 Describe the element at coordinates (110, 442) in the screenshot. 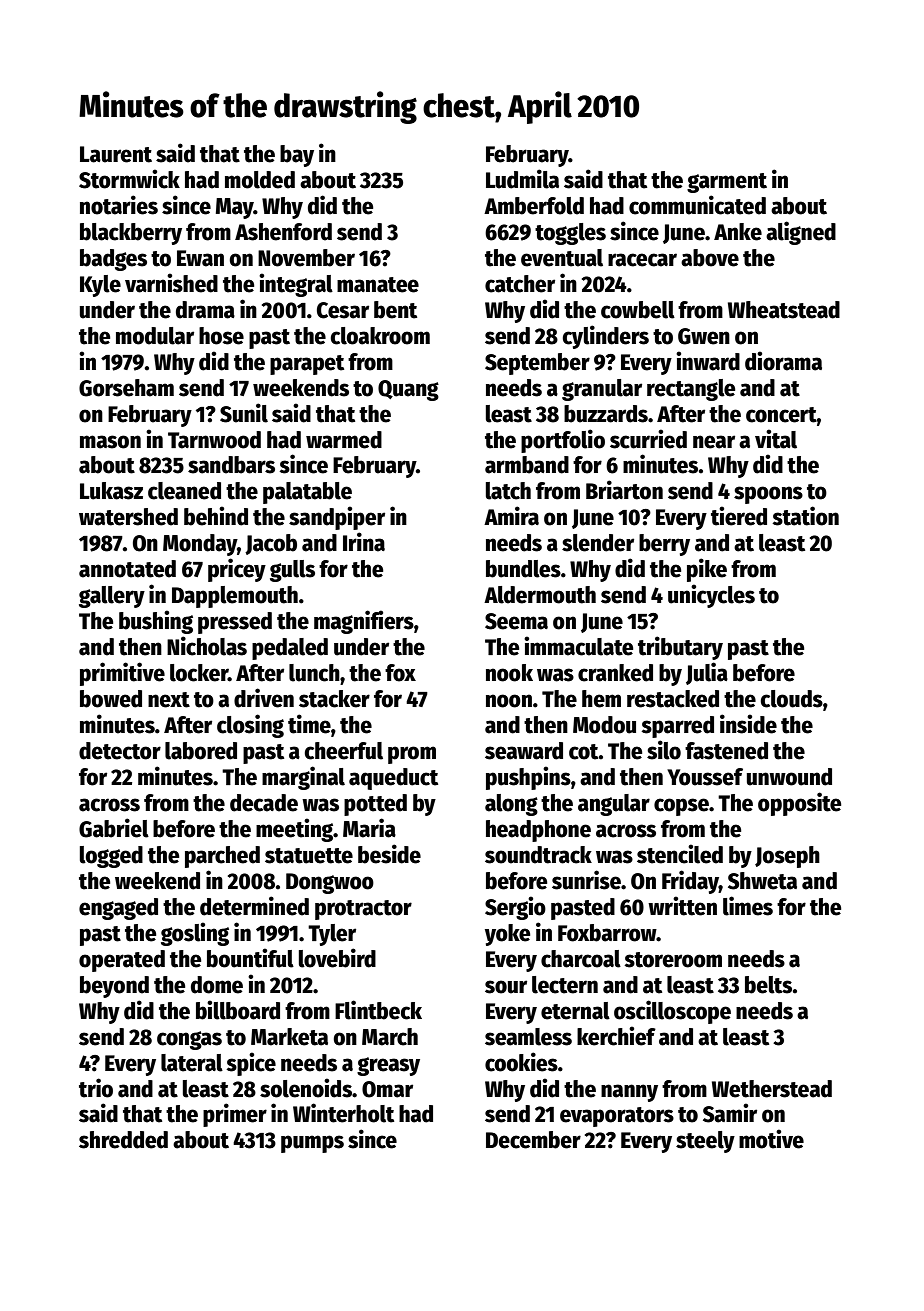

I see `mason` at that location.
